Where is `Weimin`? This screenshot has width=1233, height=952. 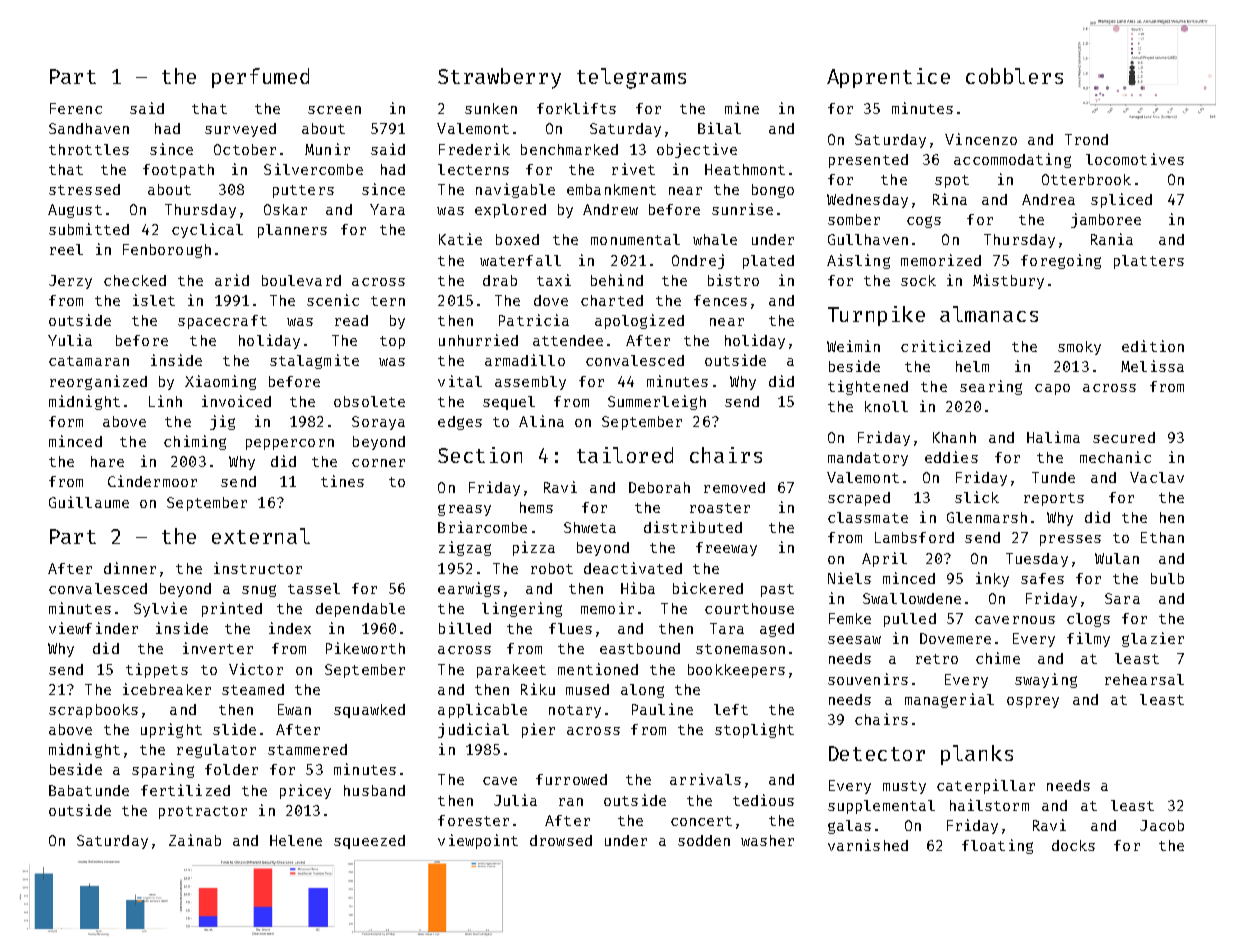 Weimin is located at coordinates (853, 346).
